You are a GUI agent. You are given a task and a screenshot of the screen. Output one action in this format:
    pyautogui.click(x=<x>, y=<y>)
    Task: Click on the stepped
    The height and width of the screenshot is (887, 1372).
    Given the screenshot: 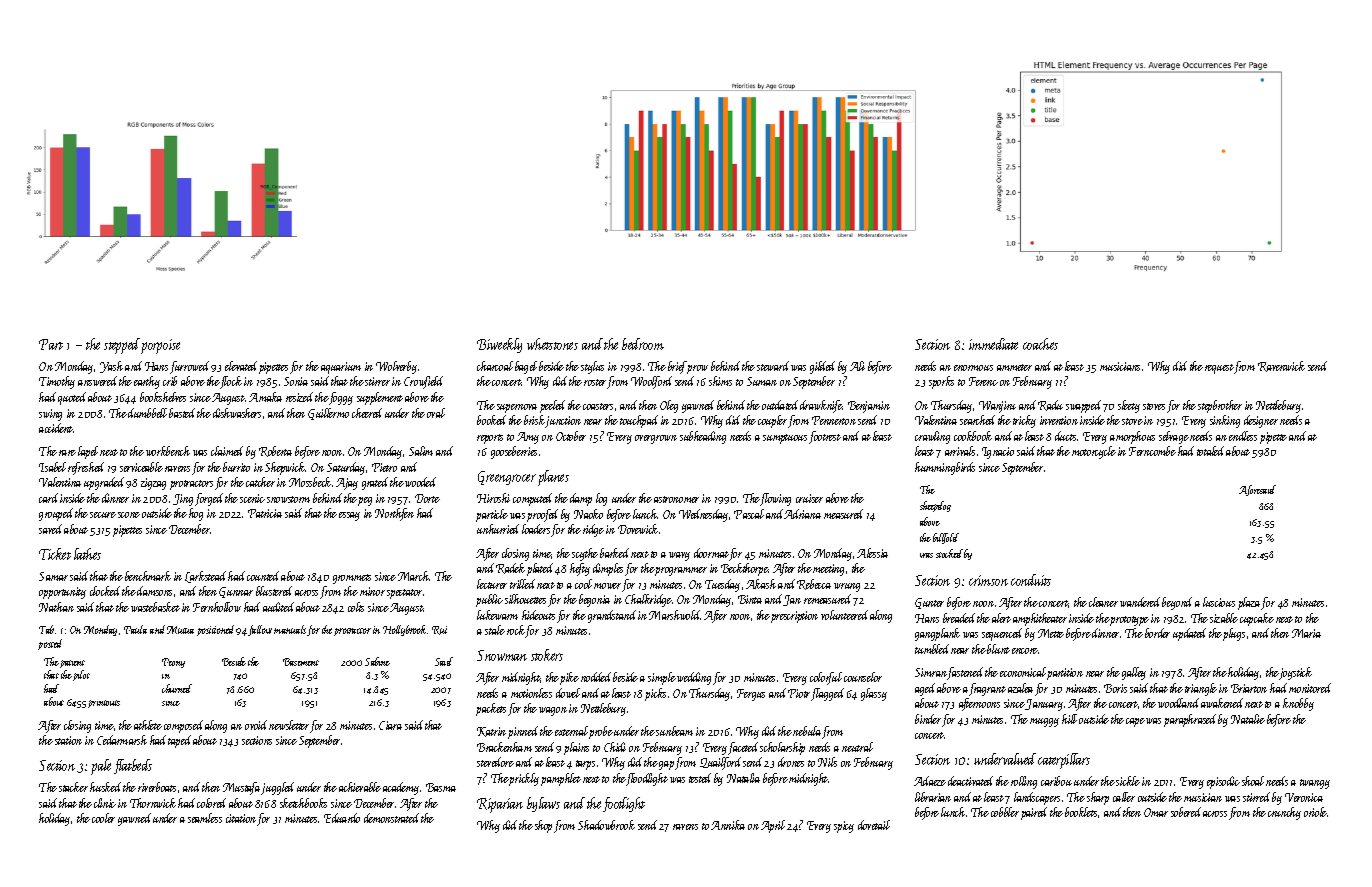 What is the action you would take?
    pyautogui.click(x=122, y=346)
